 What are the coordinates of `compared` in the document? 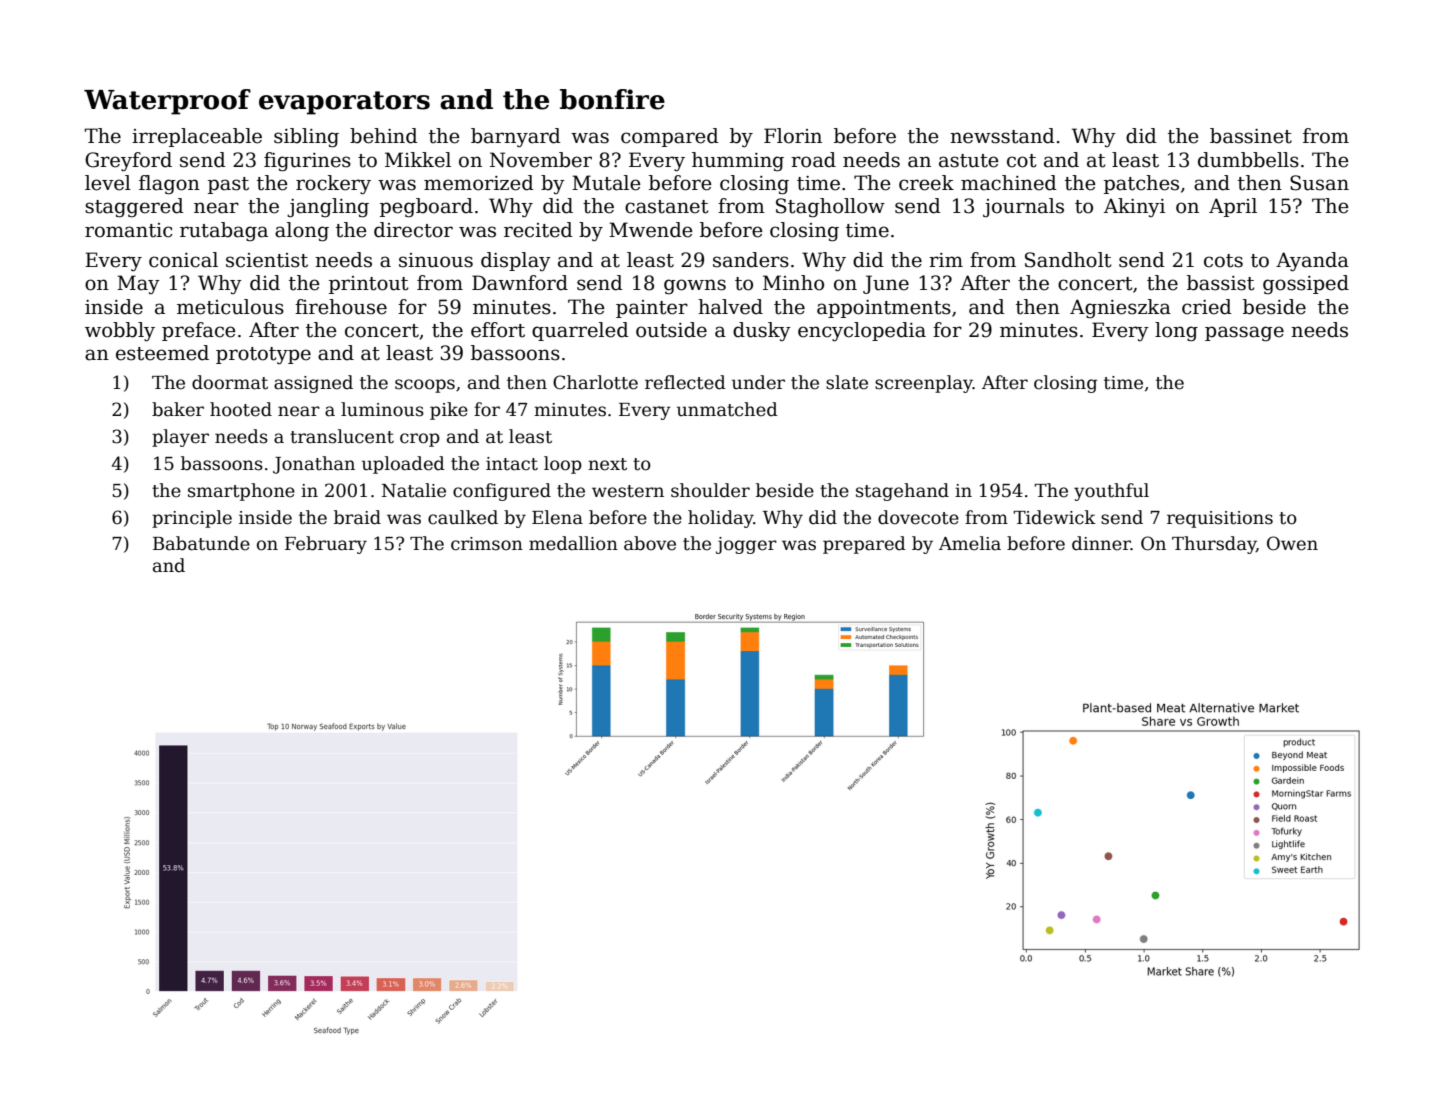 It's located at (670, 137).
